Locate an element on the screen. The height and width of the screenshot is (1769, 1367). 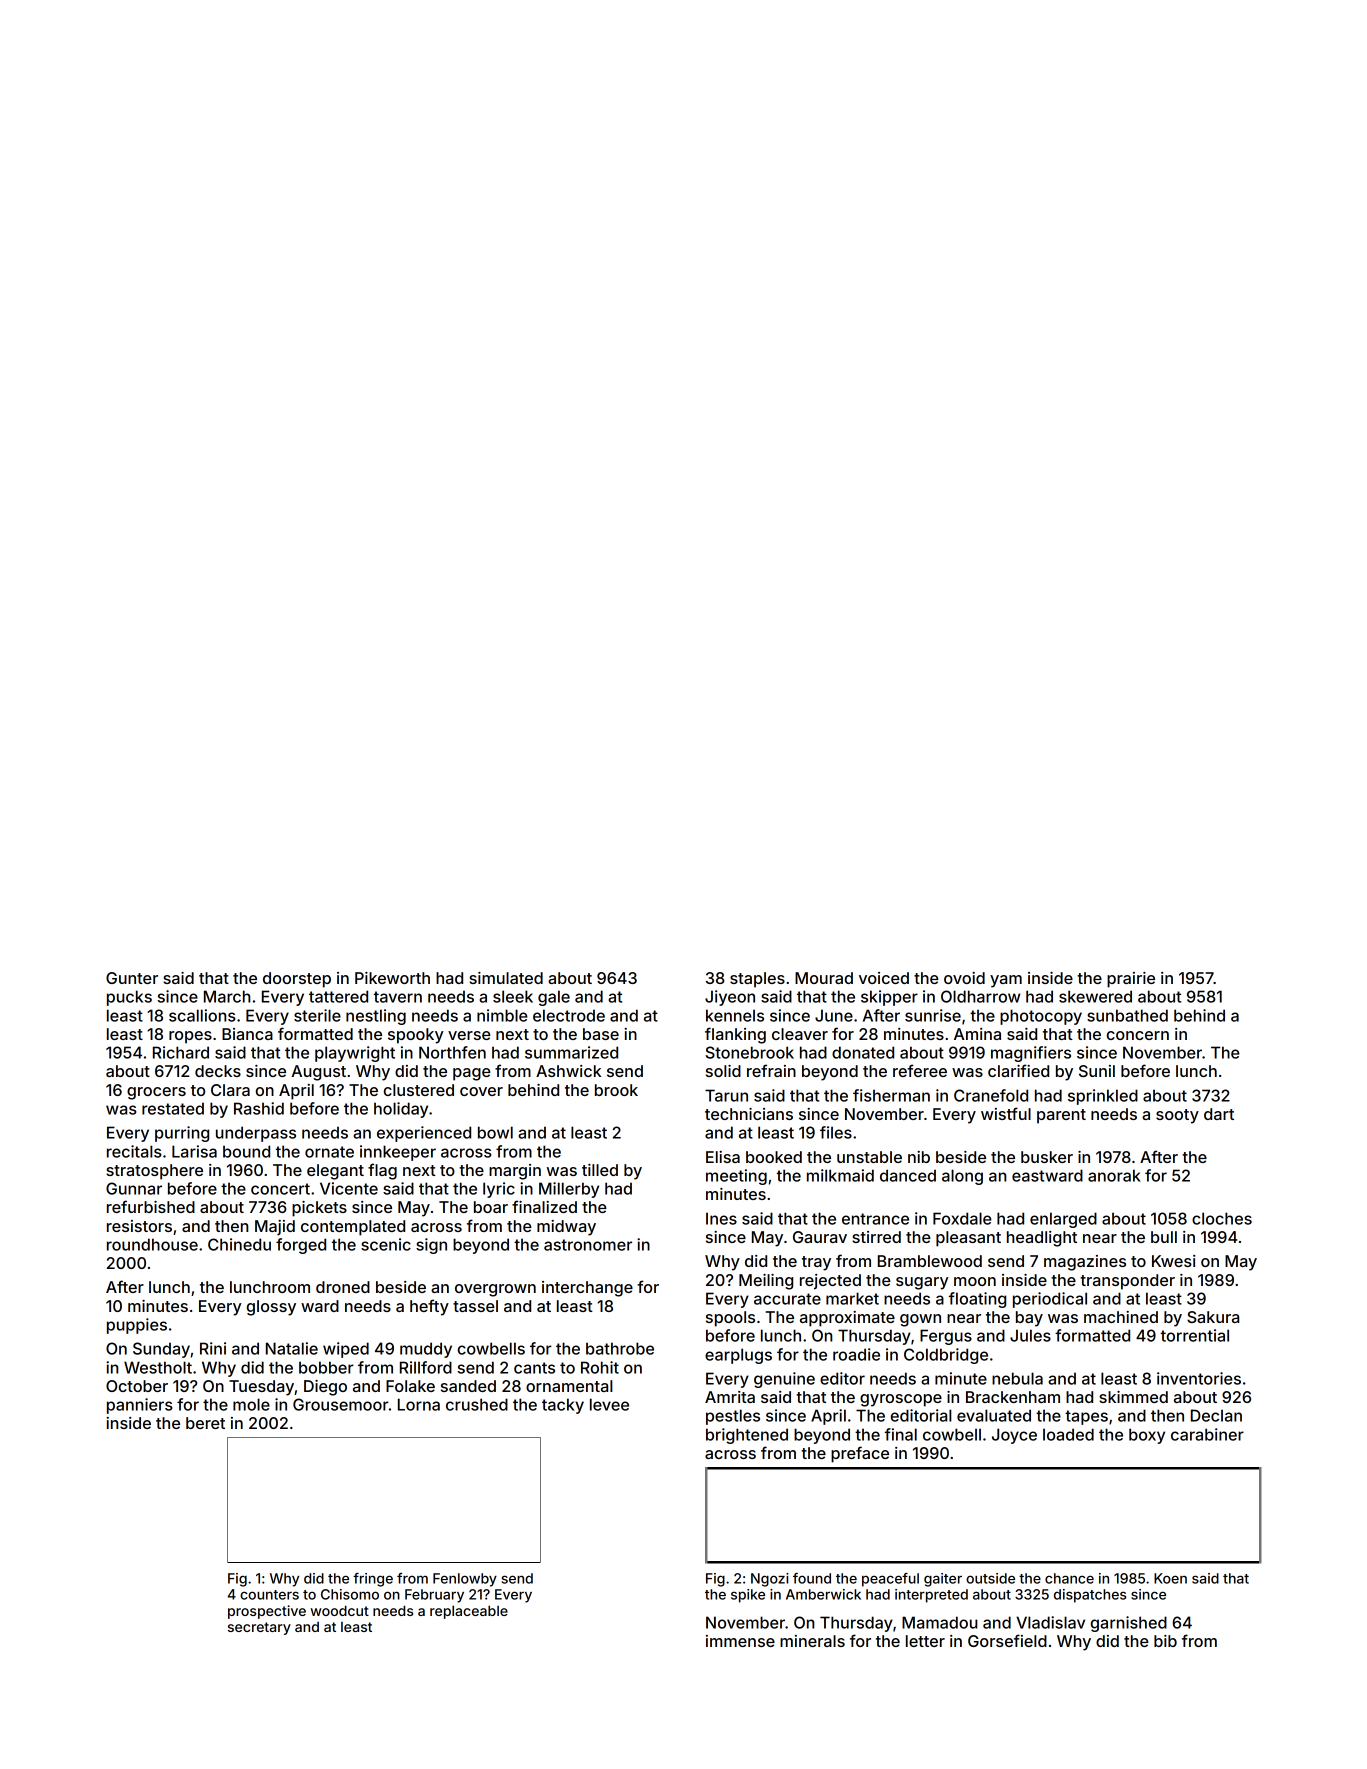
refrain is located at coordinates (771, 1070).
